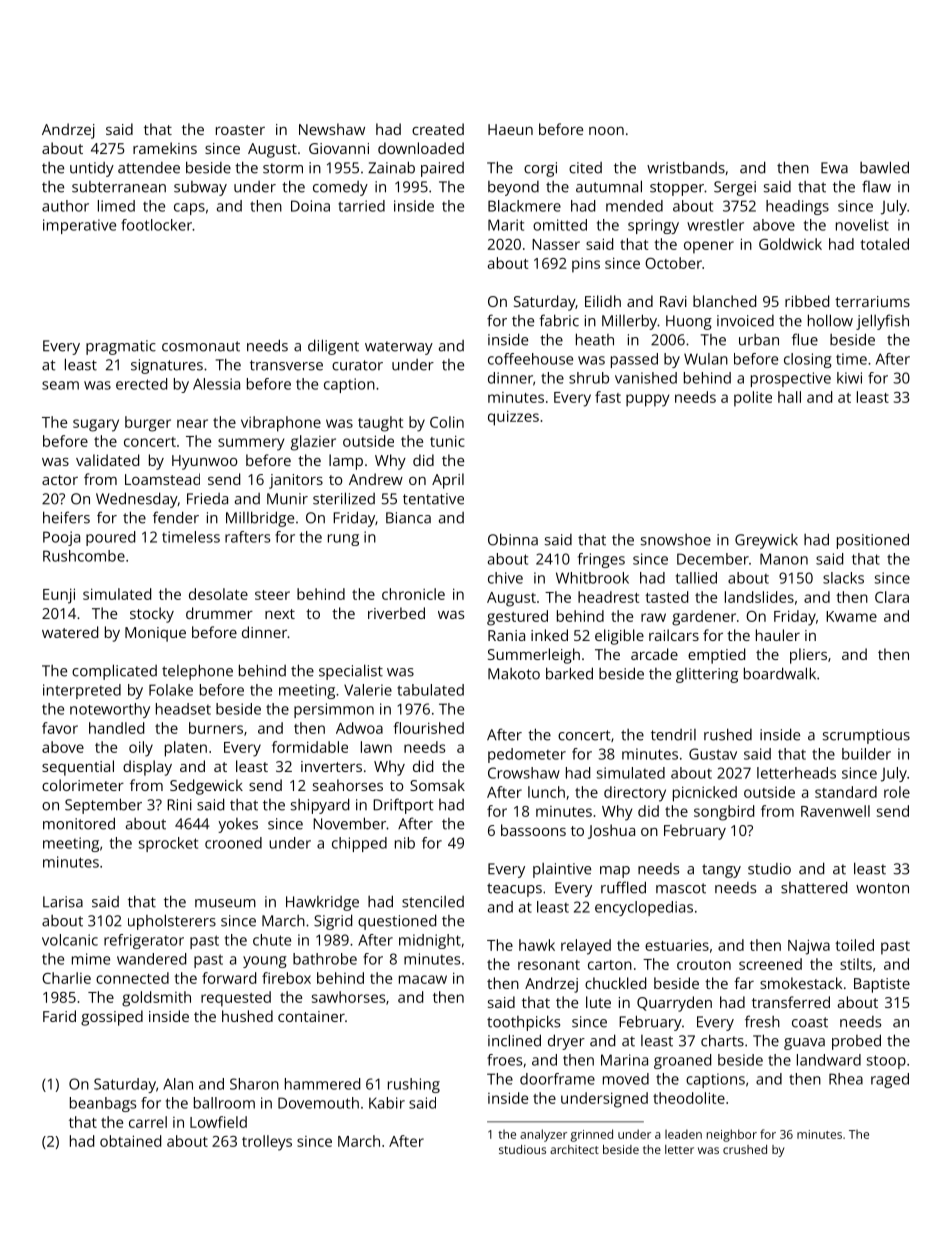 The image size is (952, 1233). What do you see at coordinates (430, 941) in the screenshot?
I see `midnight` at bounding box center [430, 941].
